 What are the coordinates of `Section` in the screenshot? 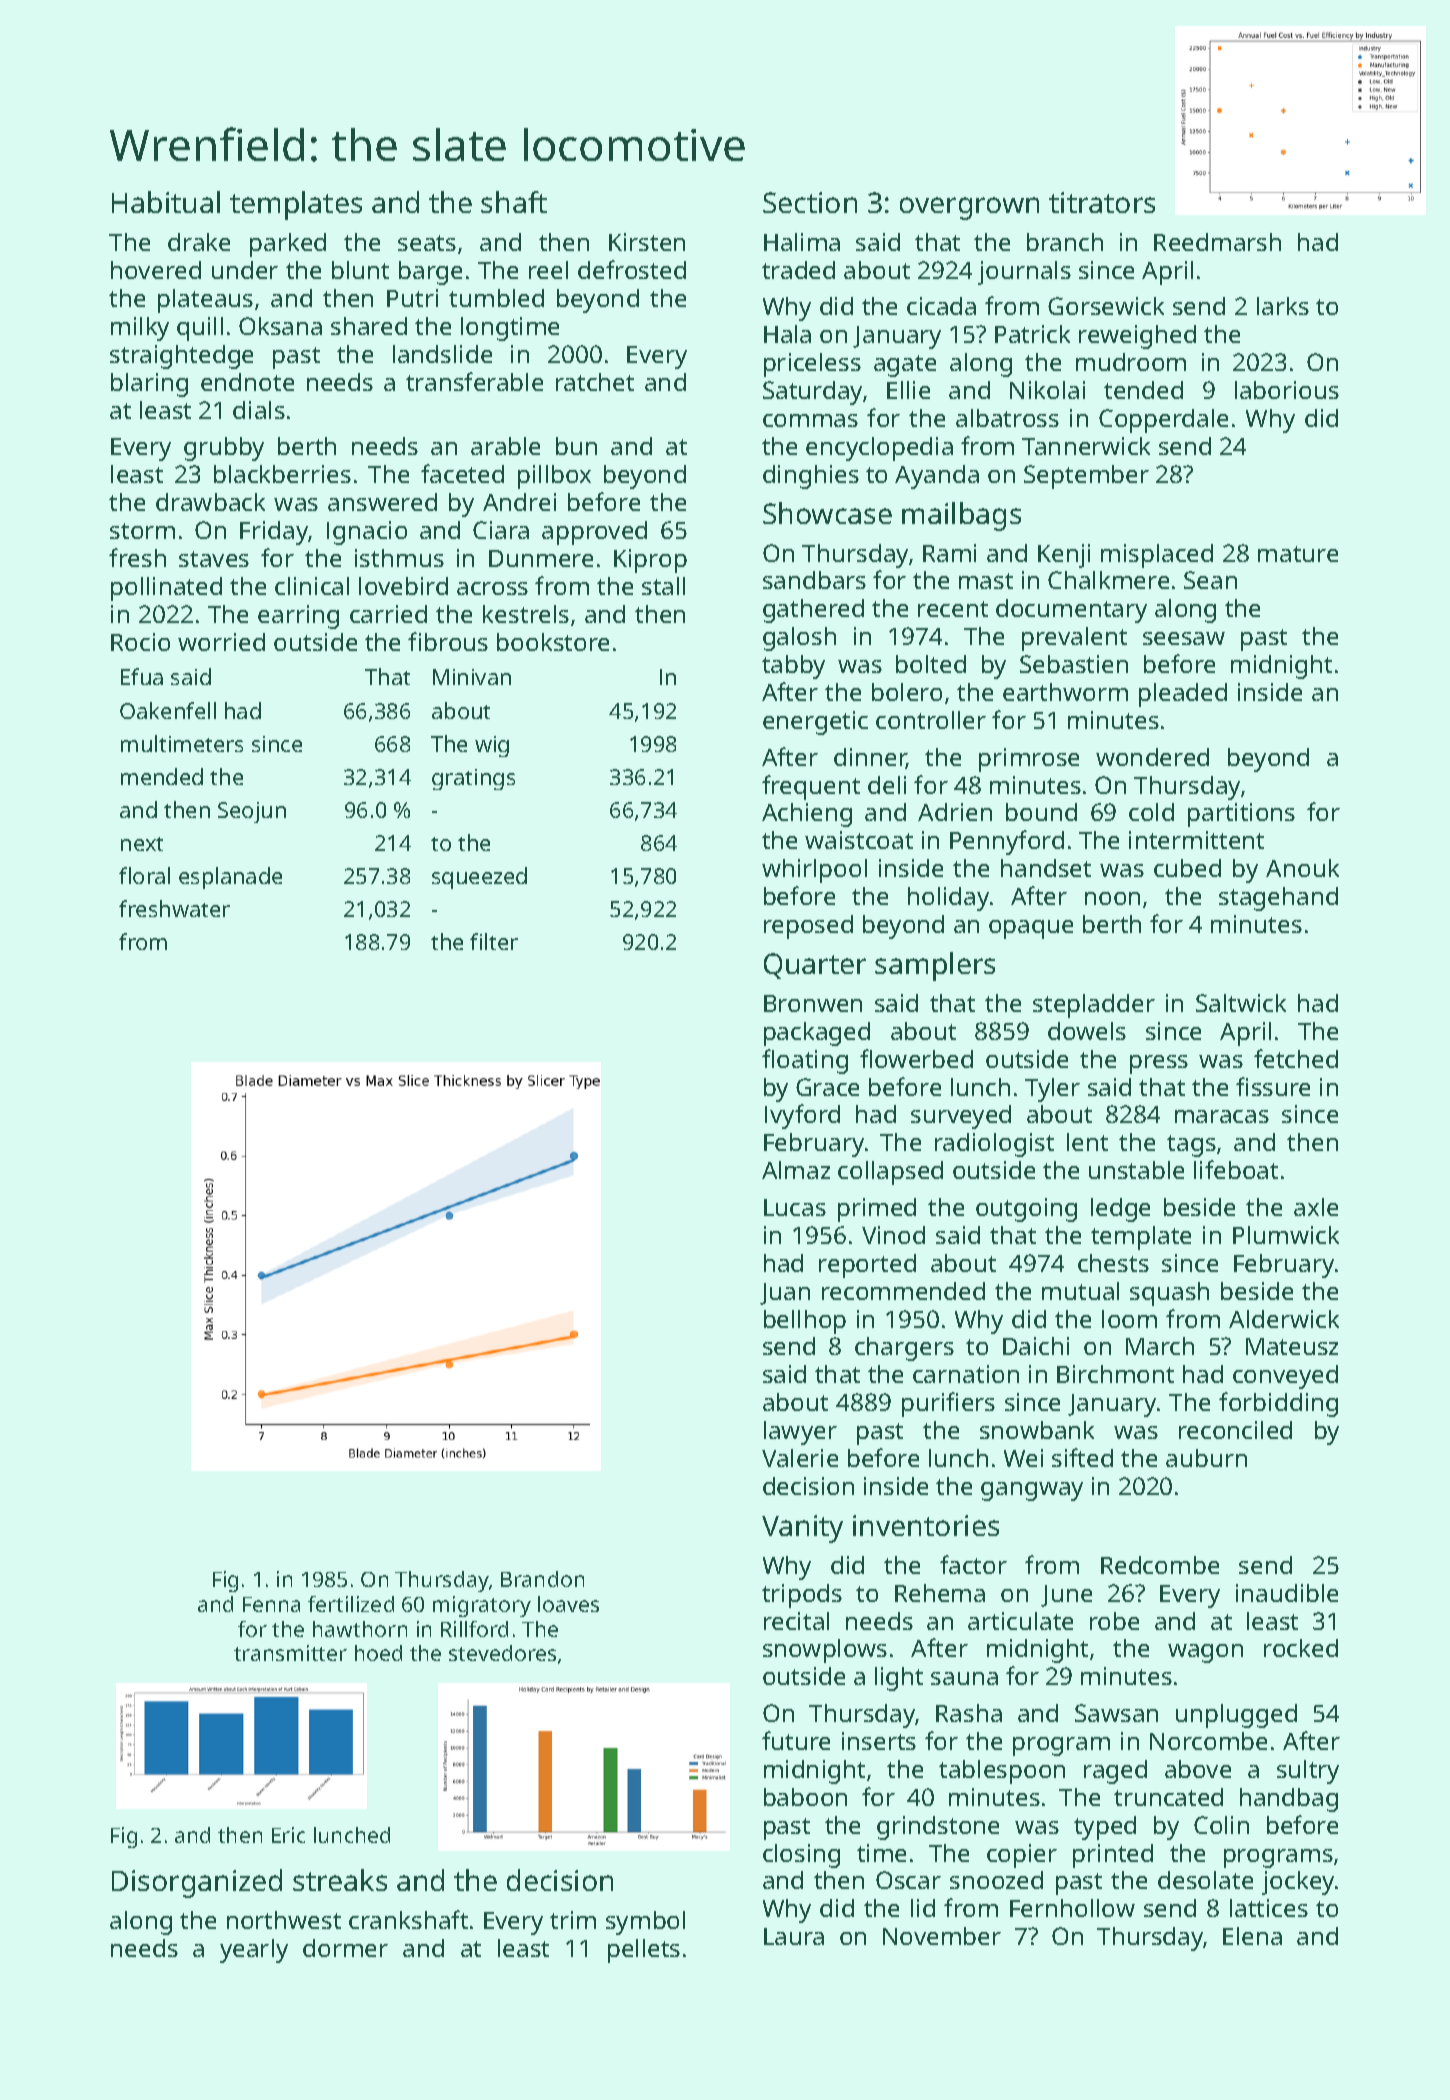 It's located at (810, 202).
